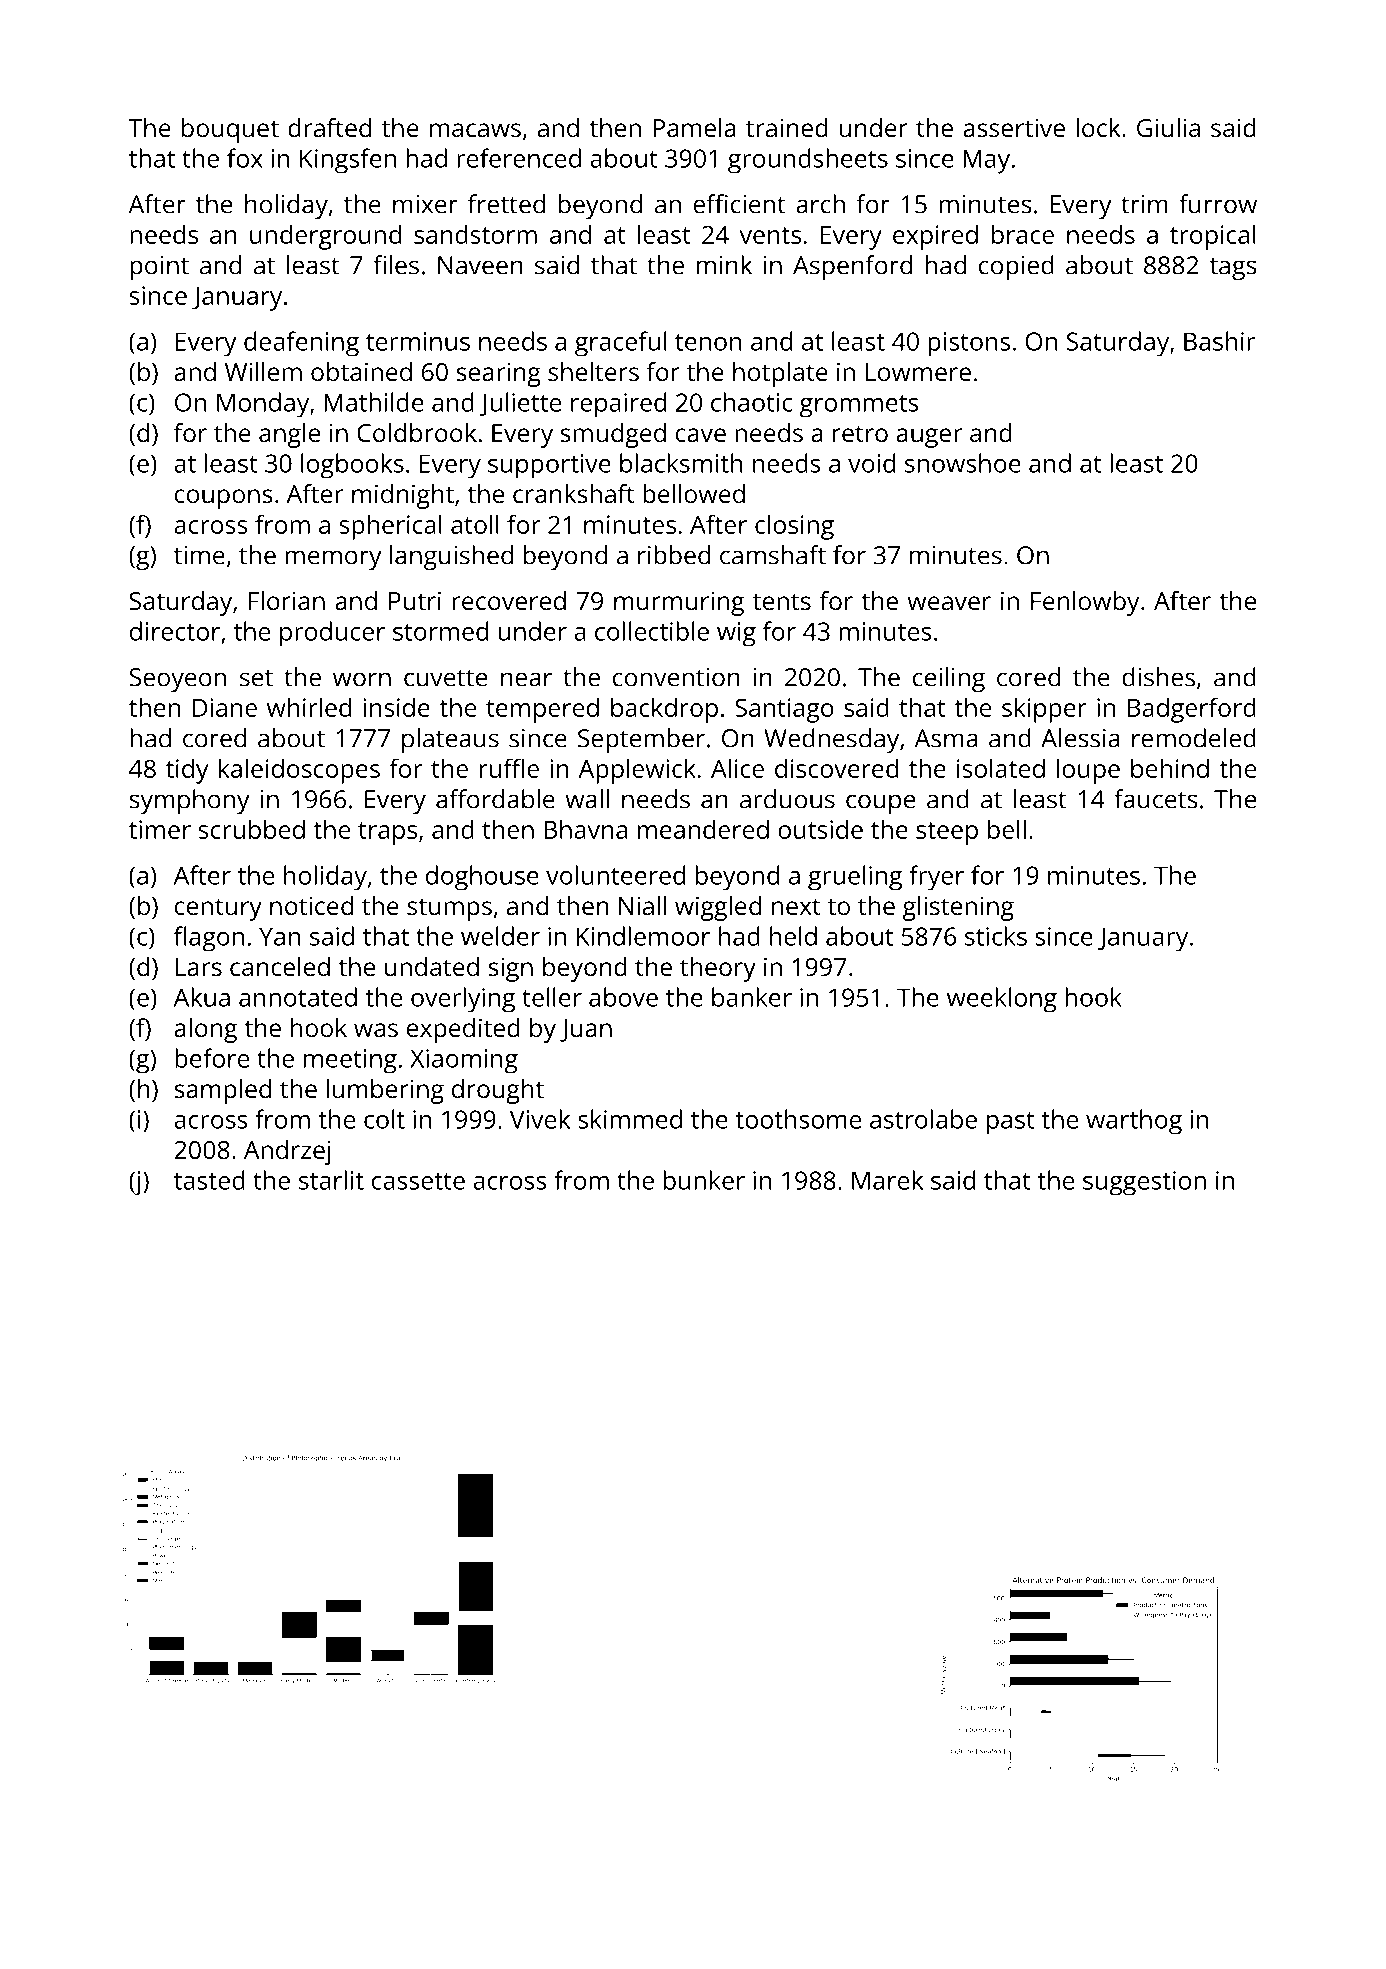 This screenshot has width=1386, height=1969. What do you see at coordinates (189, 802) in the screenshot?
I see `symphony` at bounding box center [189, 802].
